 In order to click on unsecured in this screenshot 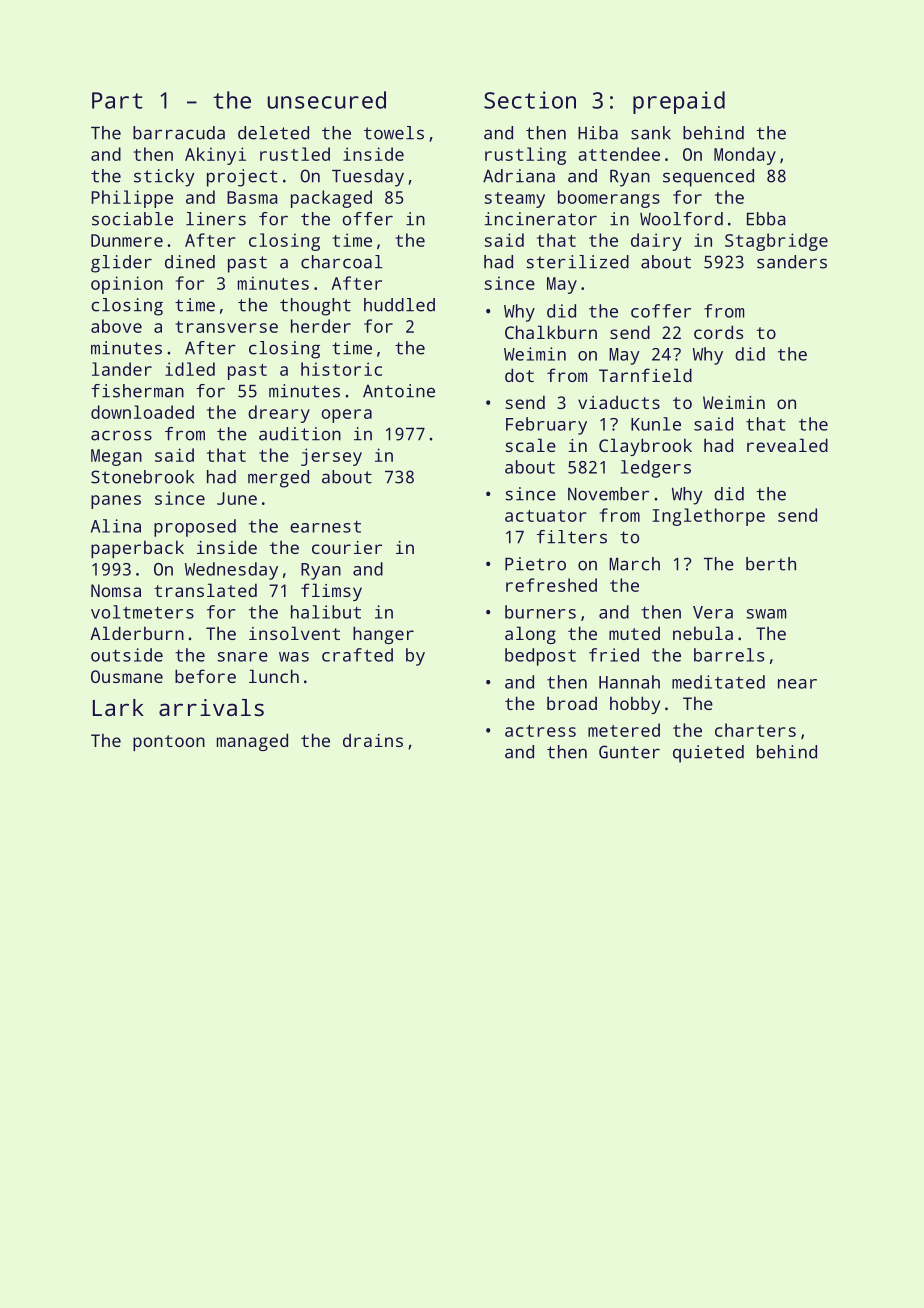, I will do `click(327, 100)`.
